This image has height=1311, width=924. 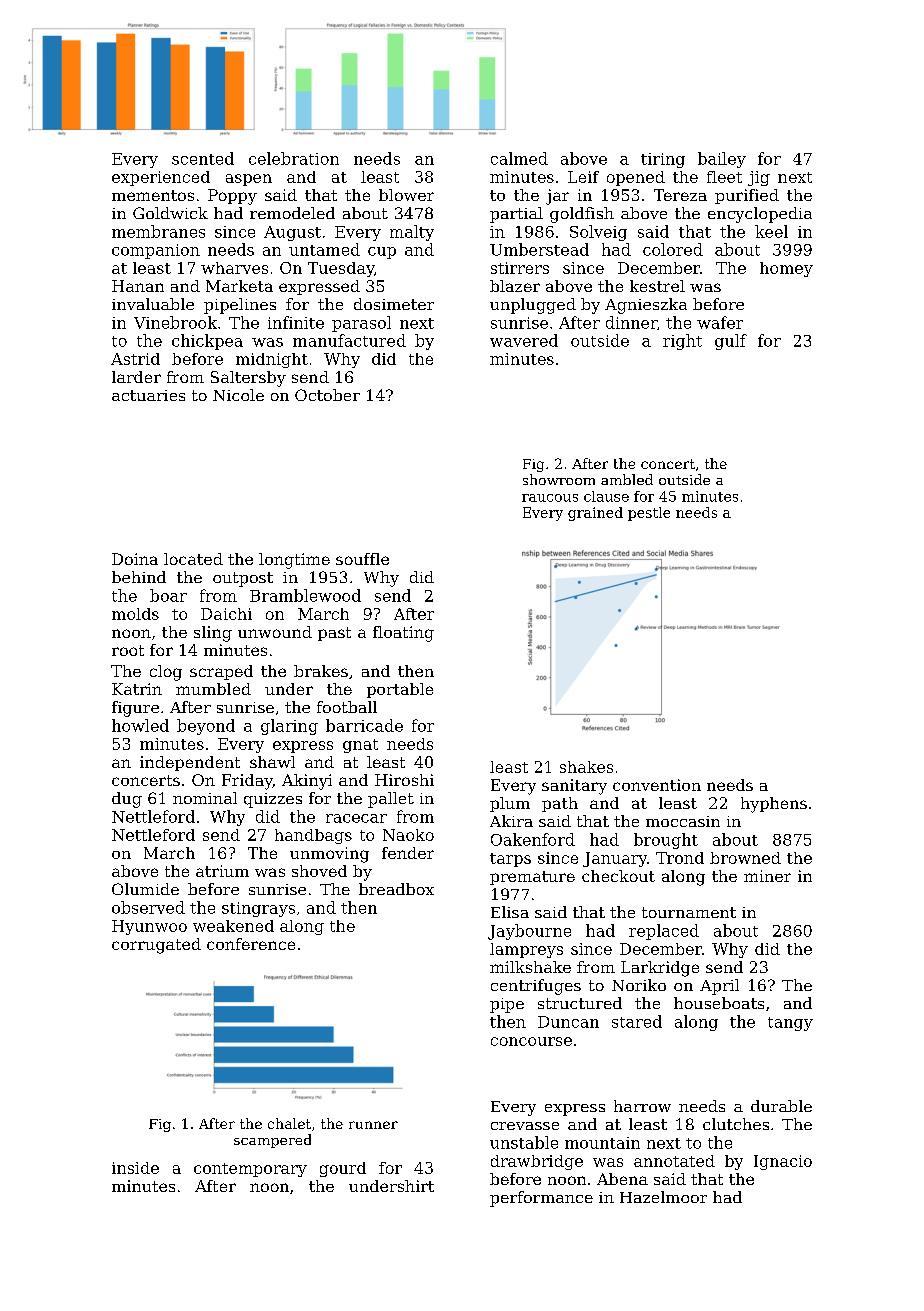 I want to click on glaring, so click(x=289, y=727).
